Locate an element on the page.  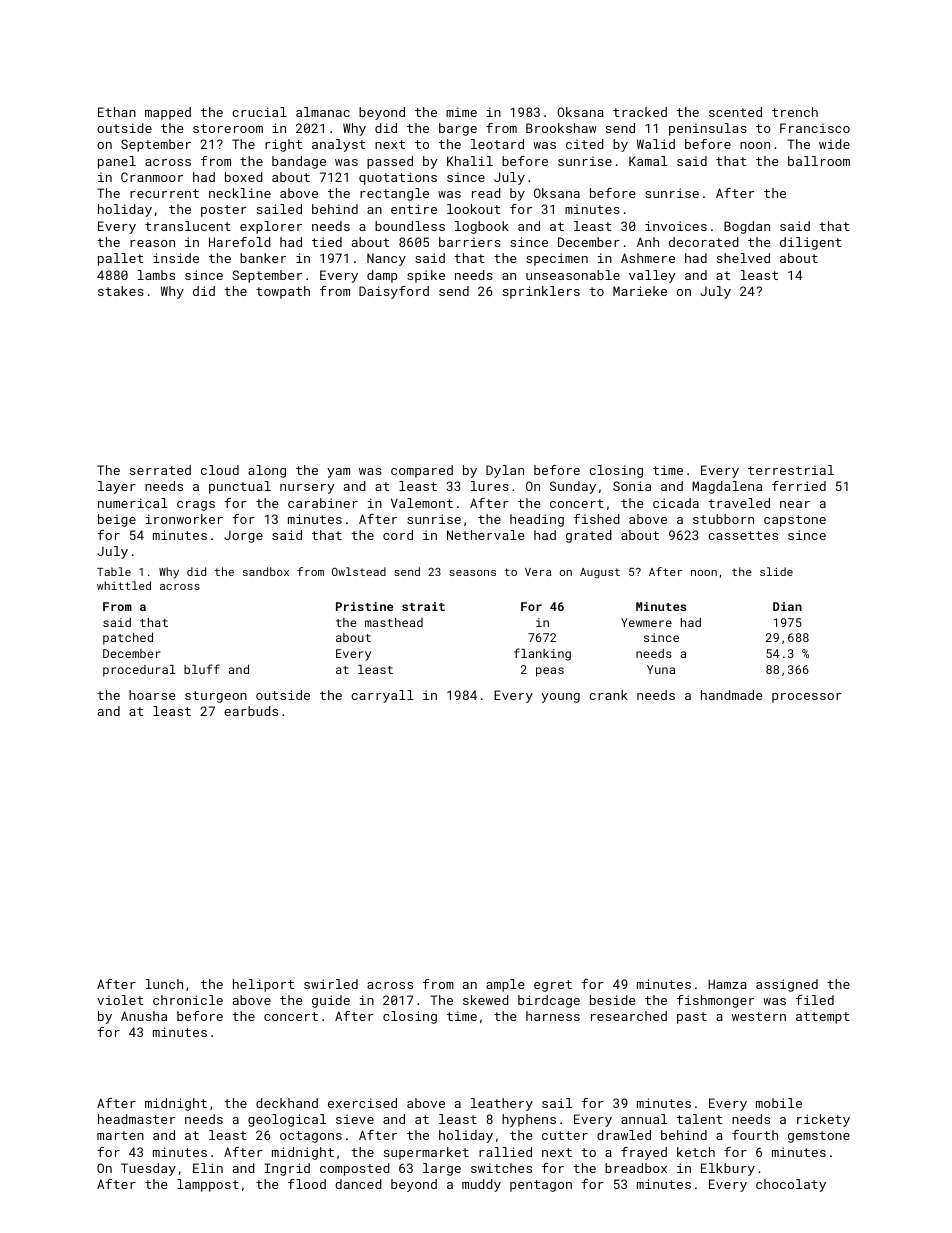
ferried is located at coordinates (799, 486).
